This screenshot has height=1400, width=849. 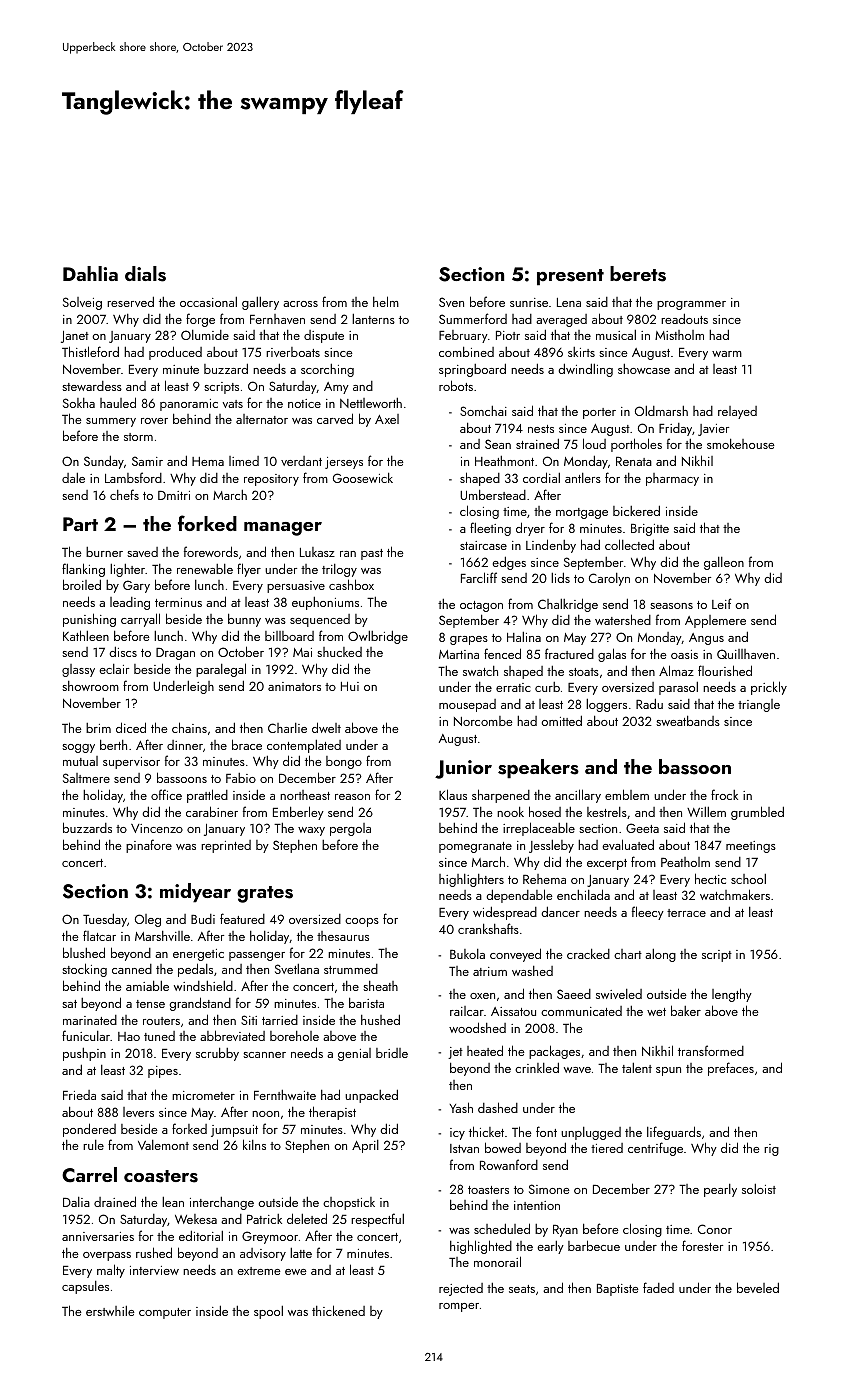 What do you see at coordinates (387, 419) in the screenshot?
I see `Axel` at bounding box center [387, 419].
